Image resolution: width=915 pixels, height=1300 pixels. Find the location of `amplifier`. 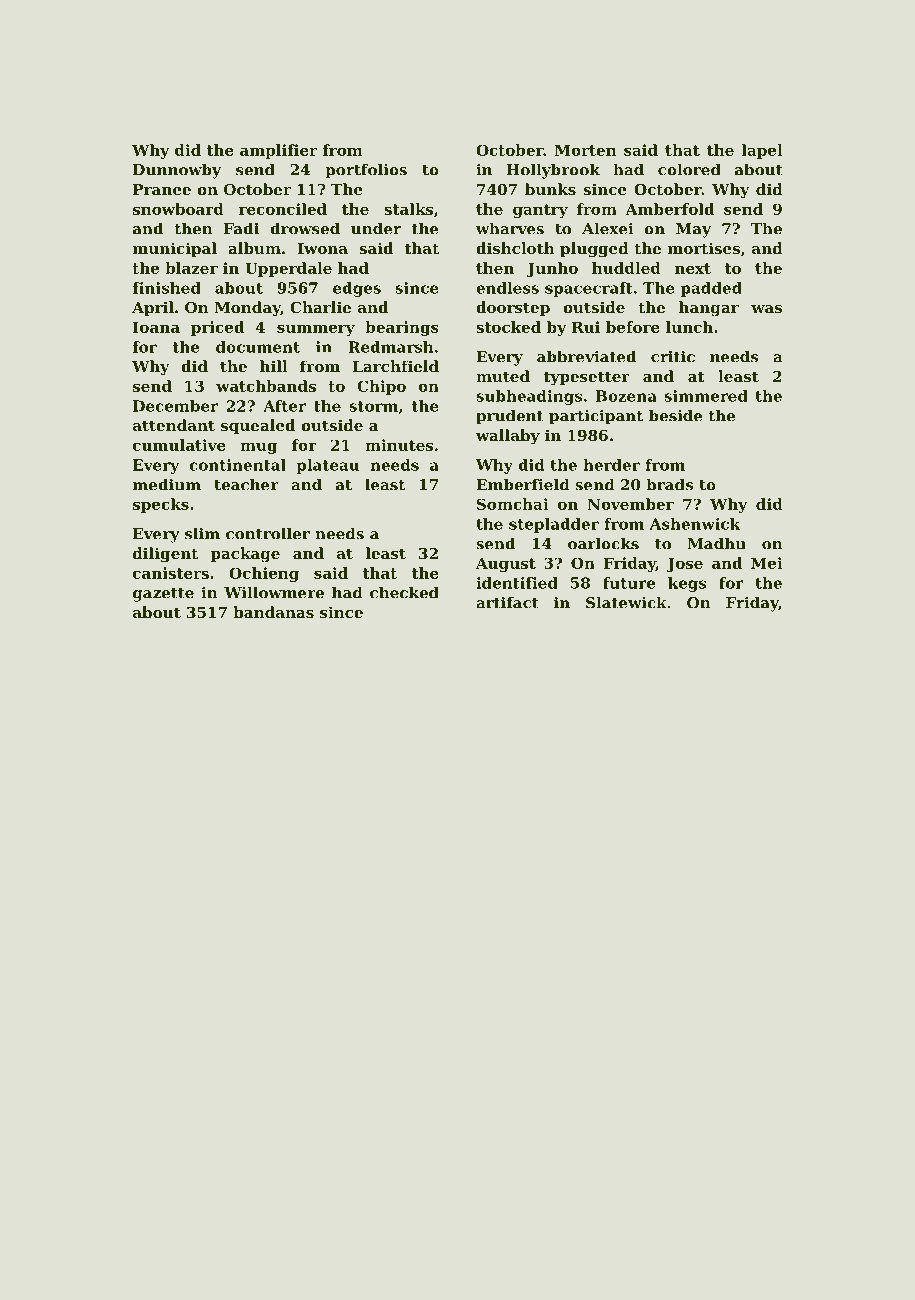

amplifier is located at coordinates (278, 151).
